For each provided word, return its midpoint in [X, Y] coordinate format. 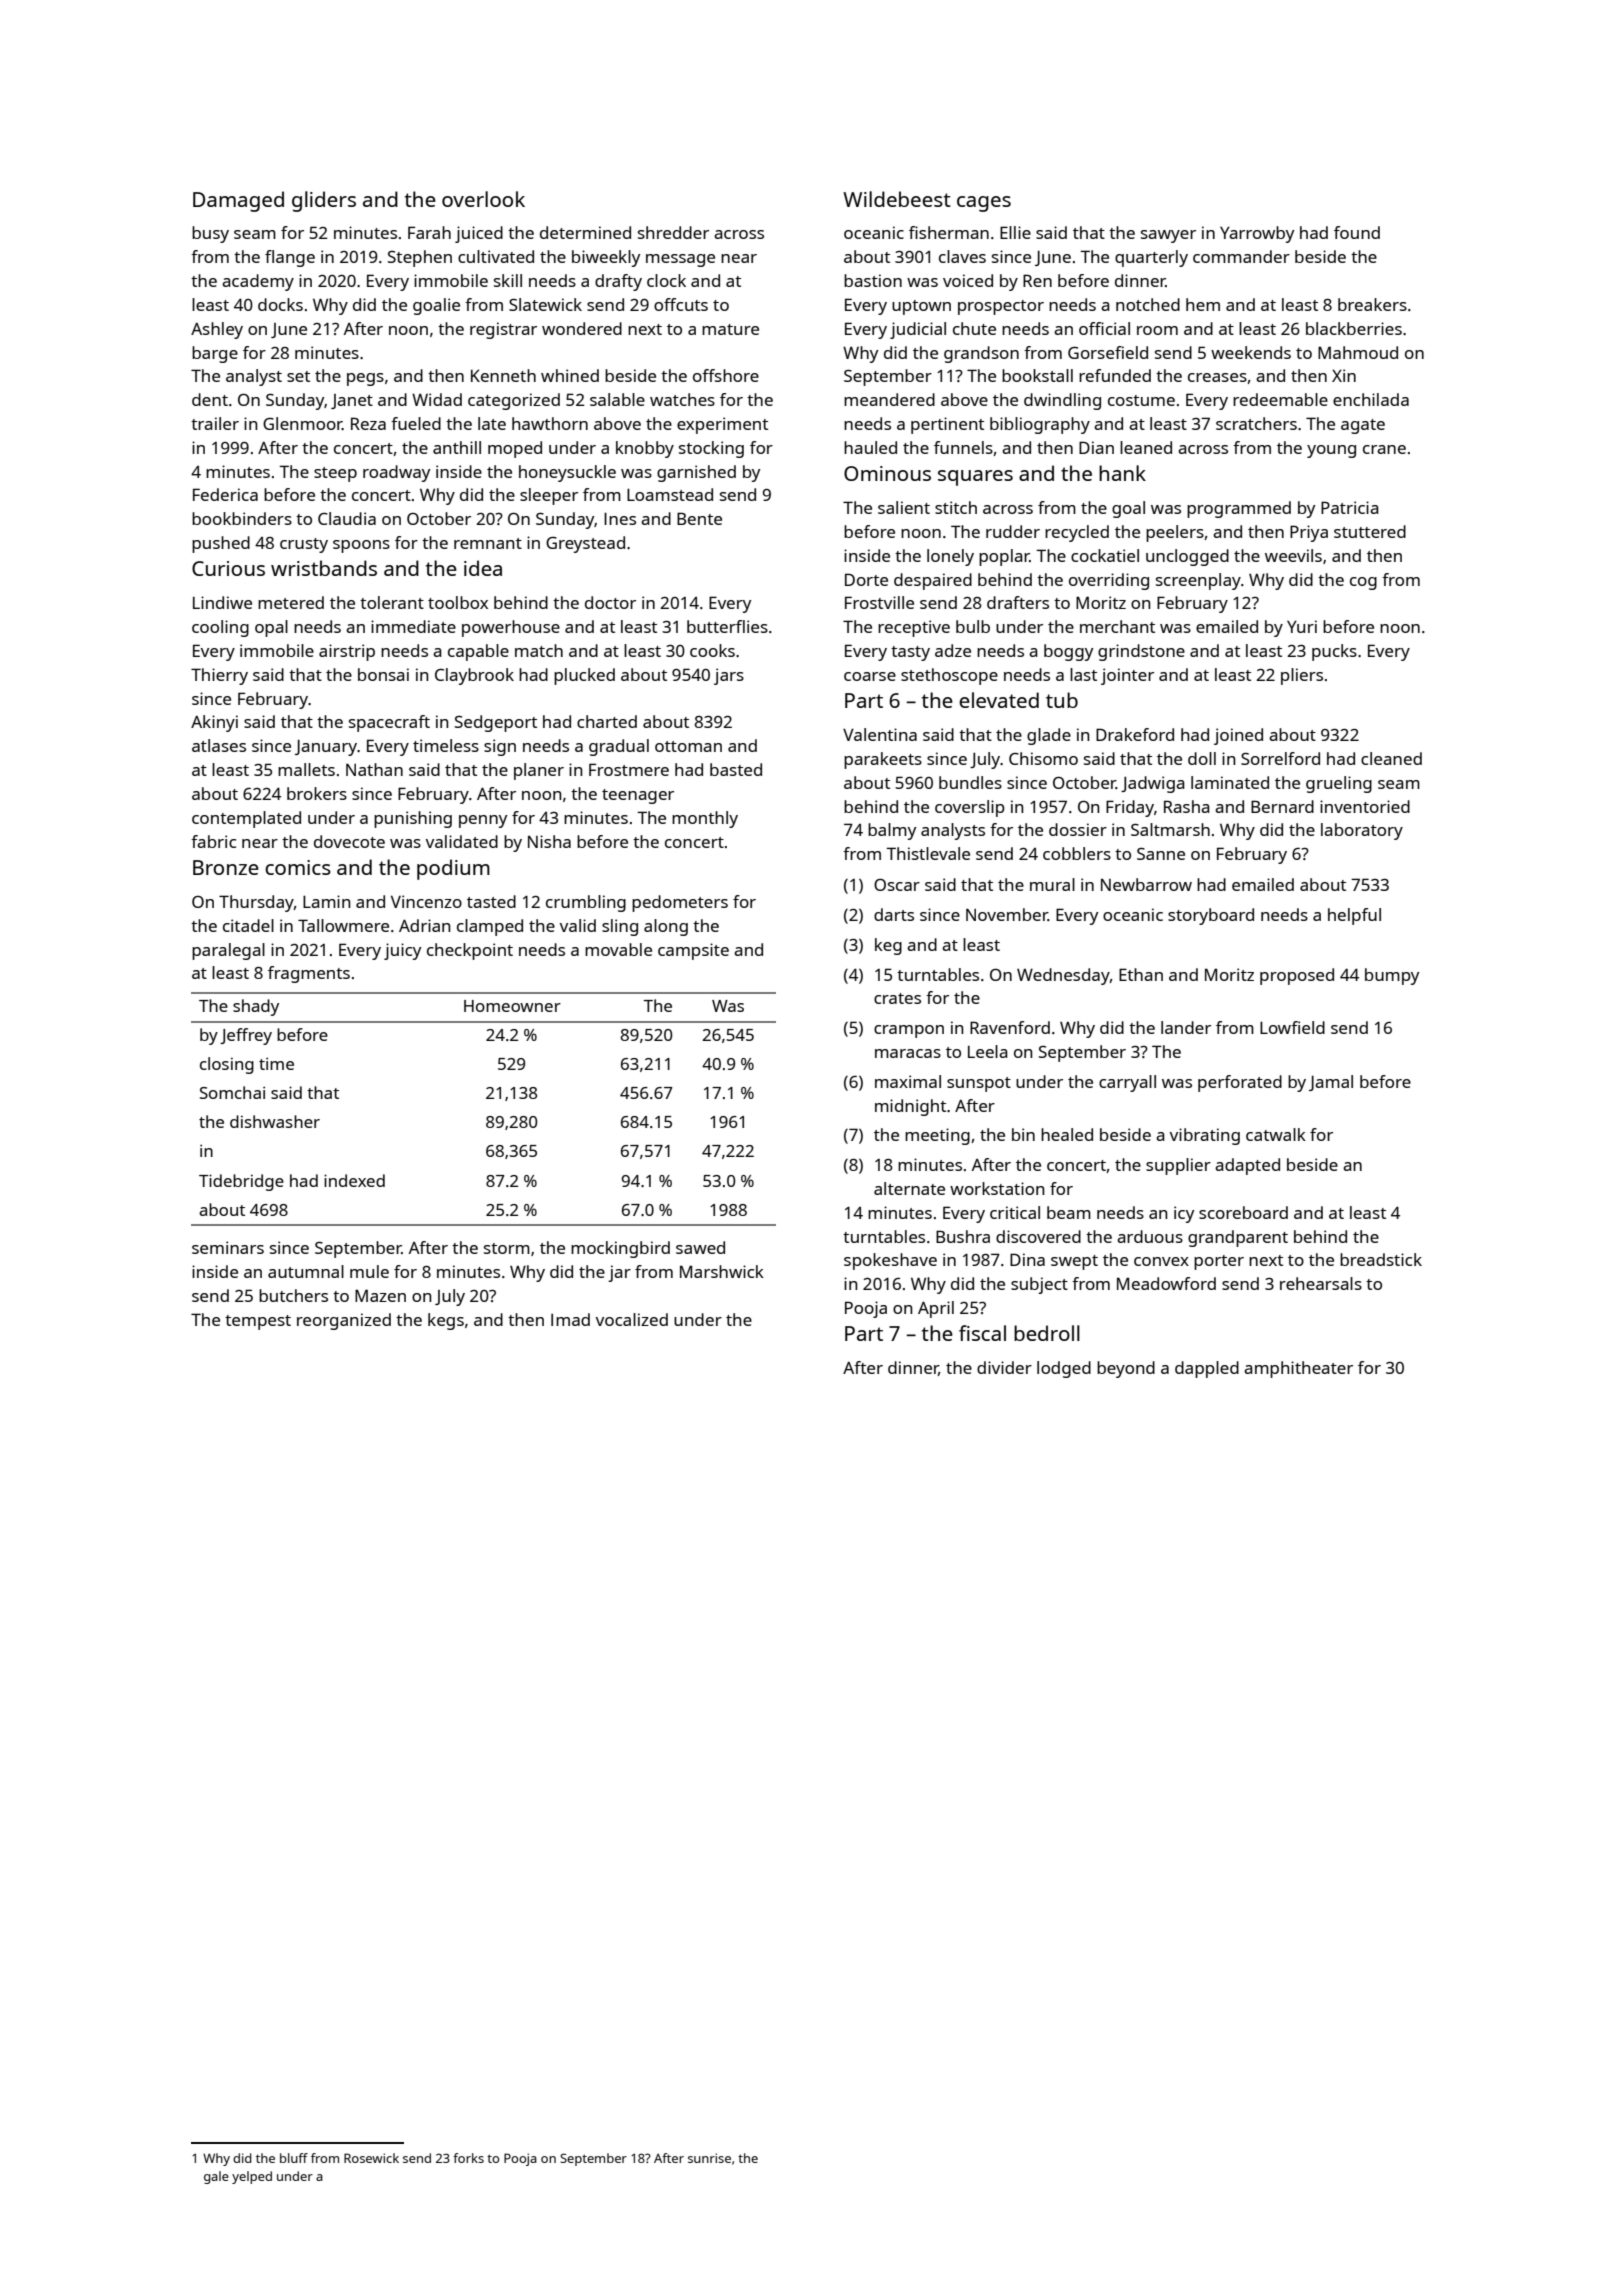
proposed [1297, 976]
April [936, 1309]
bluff [294, 2158]
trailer [215, 423]
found [1357, 232]
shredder [673, 232]
